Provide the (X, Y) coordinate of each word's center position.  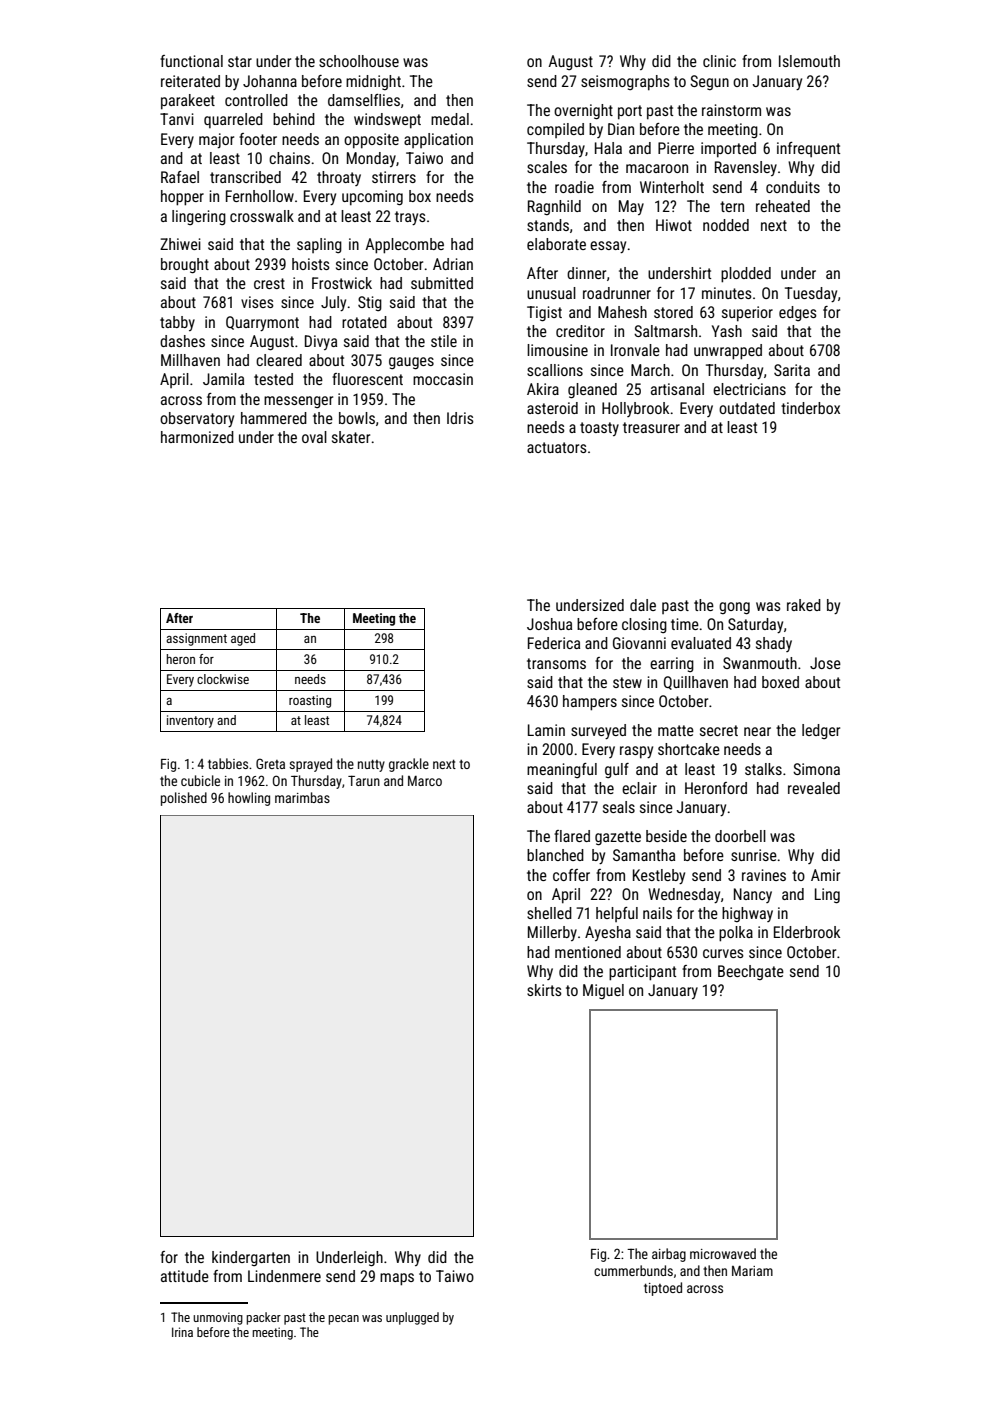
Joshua (549, 624)
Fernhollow (260, 196)
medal (450, 119)
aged (243, 639)
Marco (425, 781)
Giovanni (639, 643)
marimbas (302, 797)
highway (747, 914)
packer (263, 1318)
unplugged (412, 1318)
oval (314, 437)
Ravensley (746, 168)
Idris (460, 418)
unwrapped (728, 352)
